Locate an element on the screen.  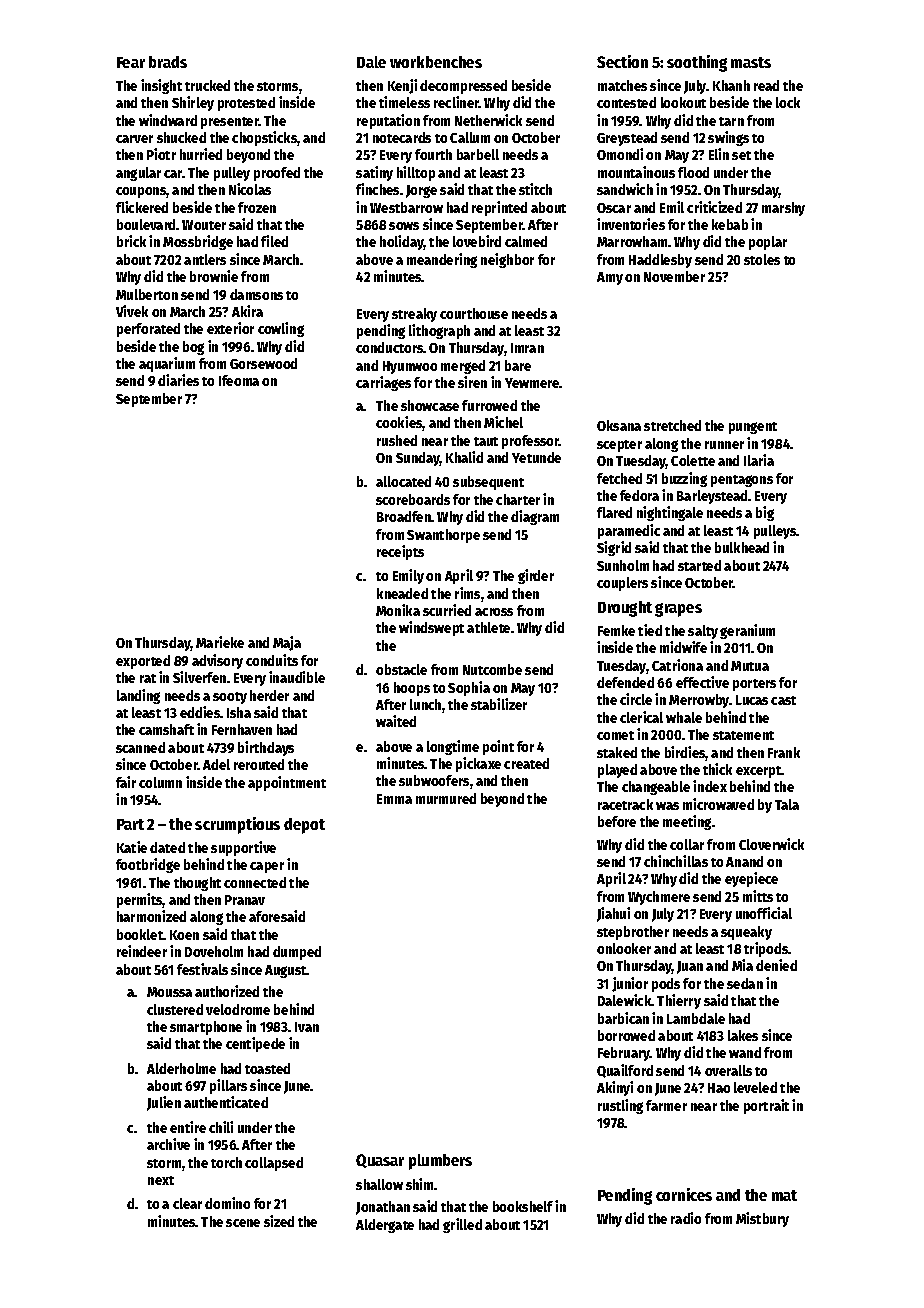
Ifeoma is located at coordinates (239, 380).
